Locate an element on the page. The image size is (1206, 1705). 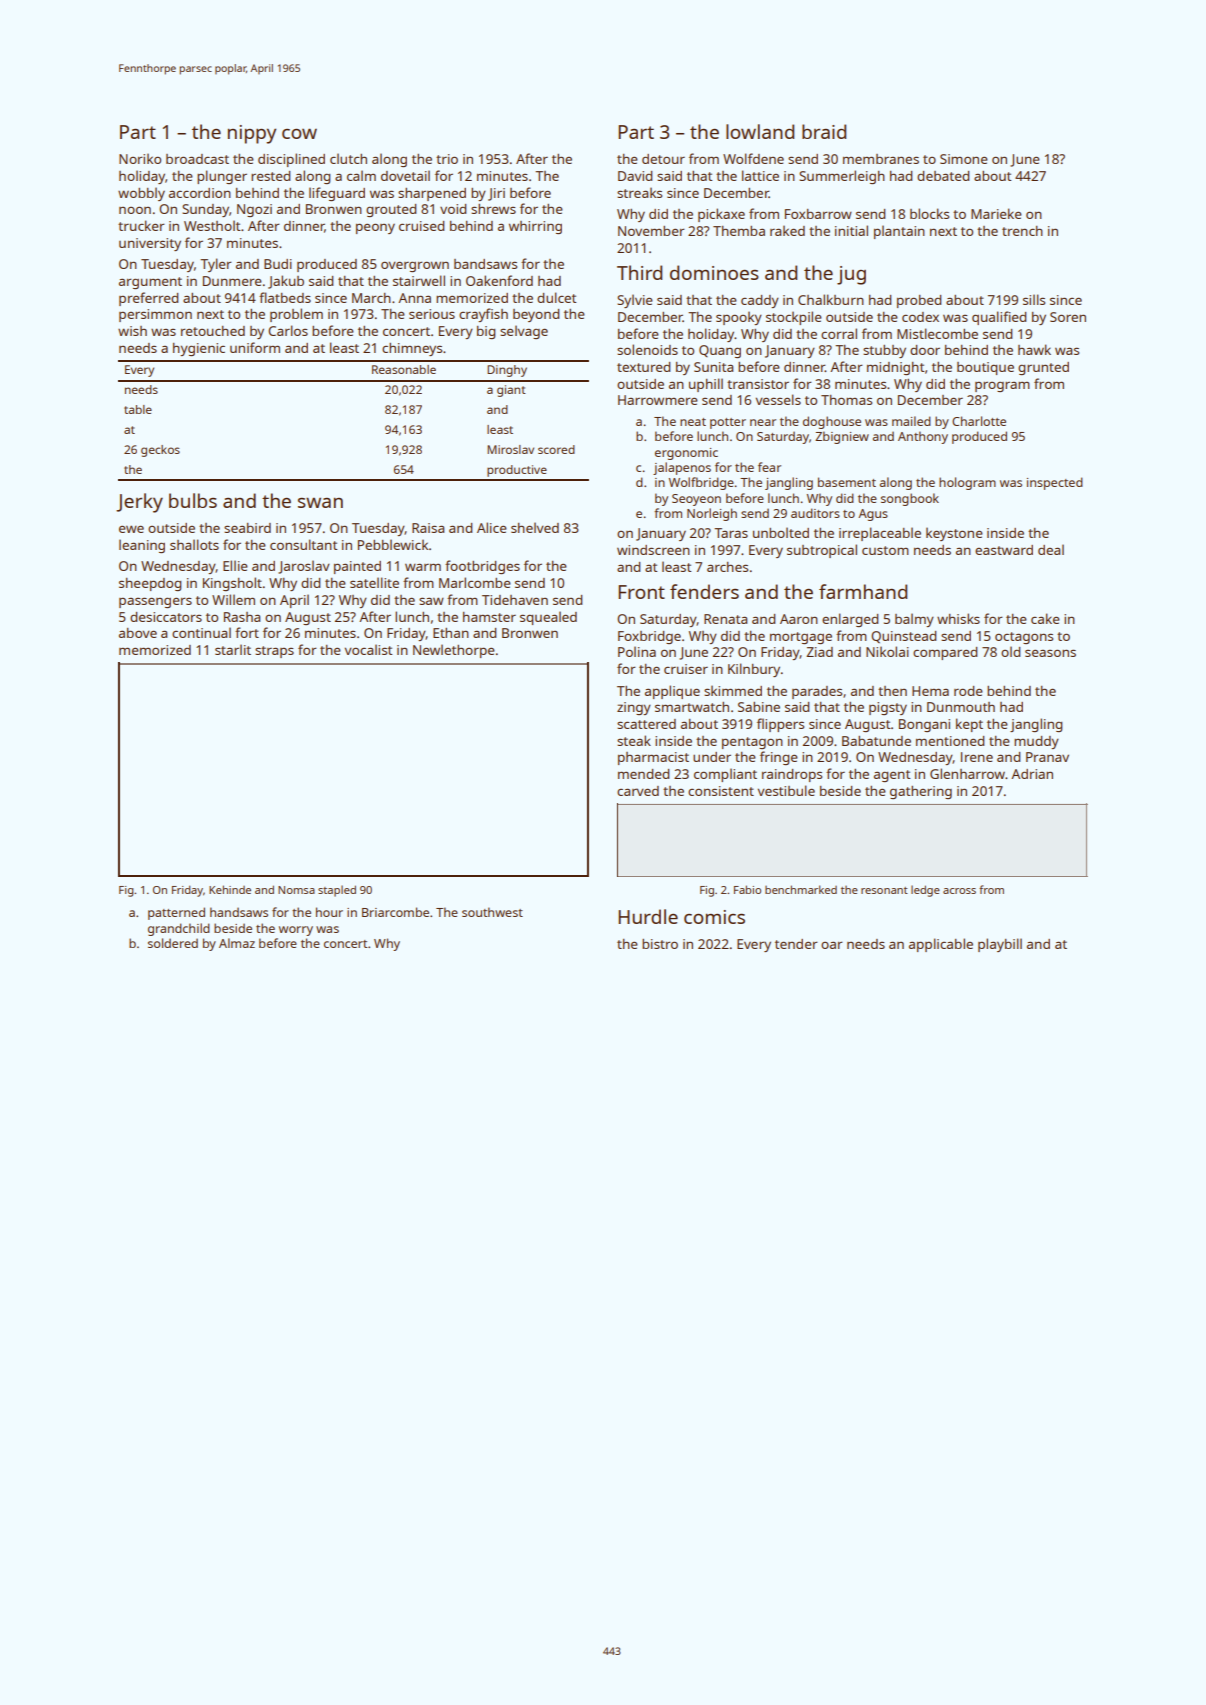
Simone is located at coordinates (964, 159).
